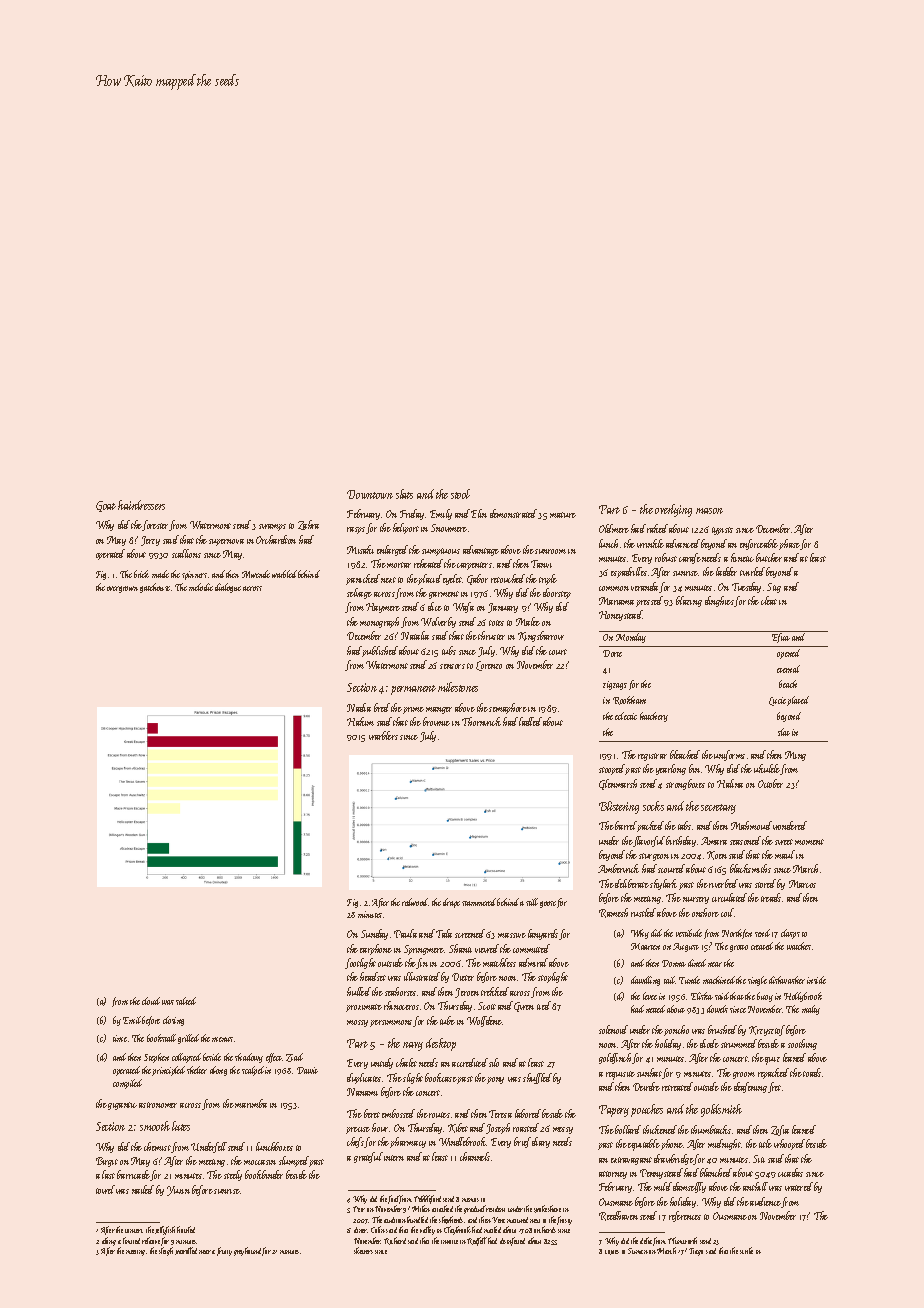 This screenshot has width=924, height=1308. Describe the element at coordinates (774, 588) in the screenshot. I see `Stig` at that location.
